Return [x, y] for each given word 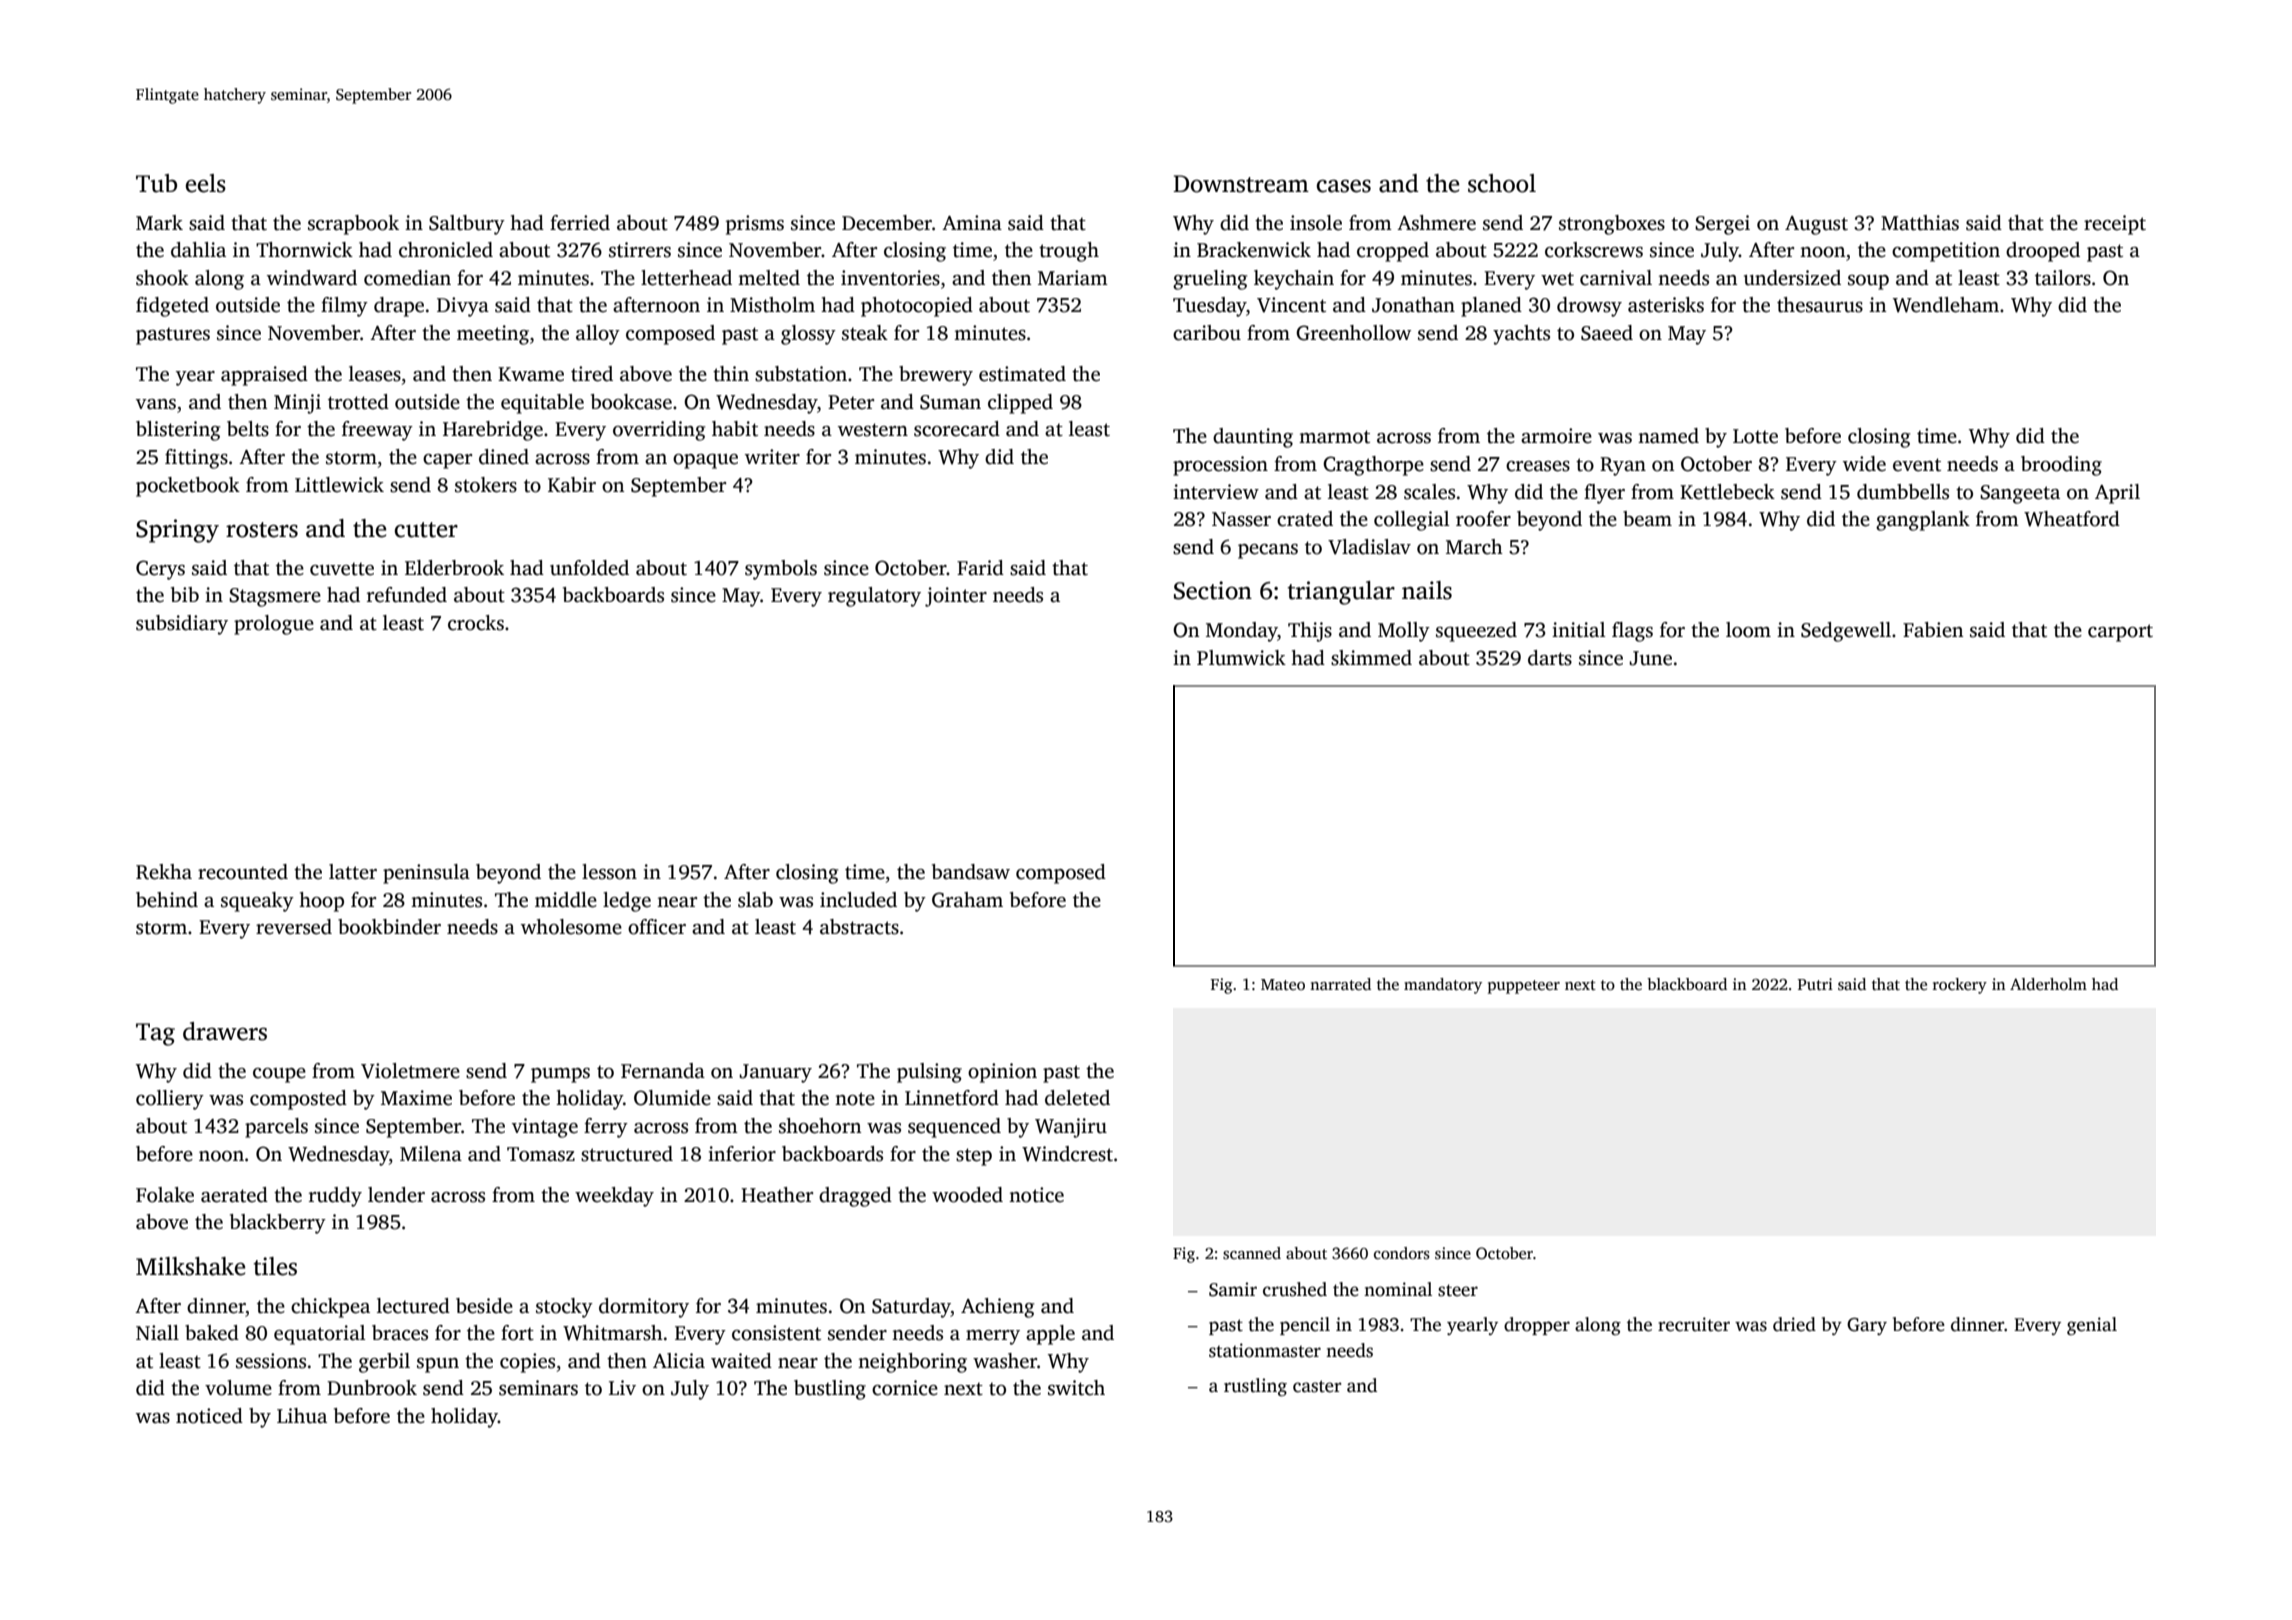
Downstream [1241, 184]
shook [162, 278]
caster [1317, 1386]
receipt [2115, 225]
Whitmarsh [613, 1333]
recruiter [1694, 1324]
